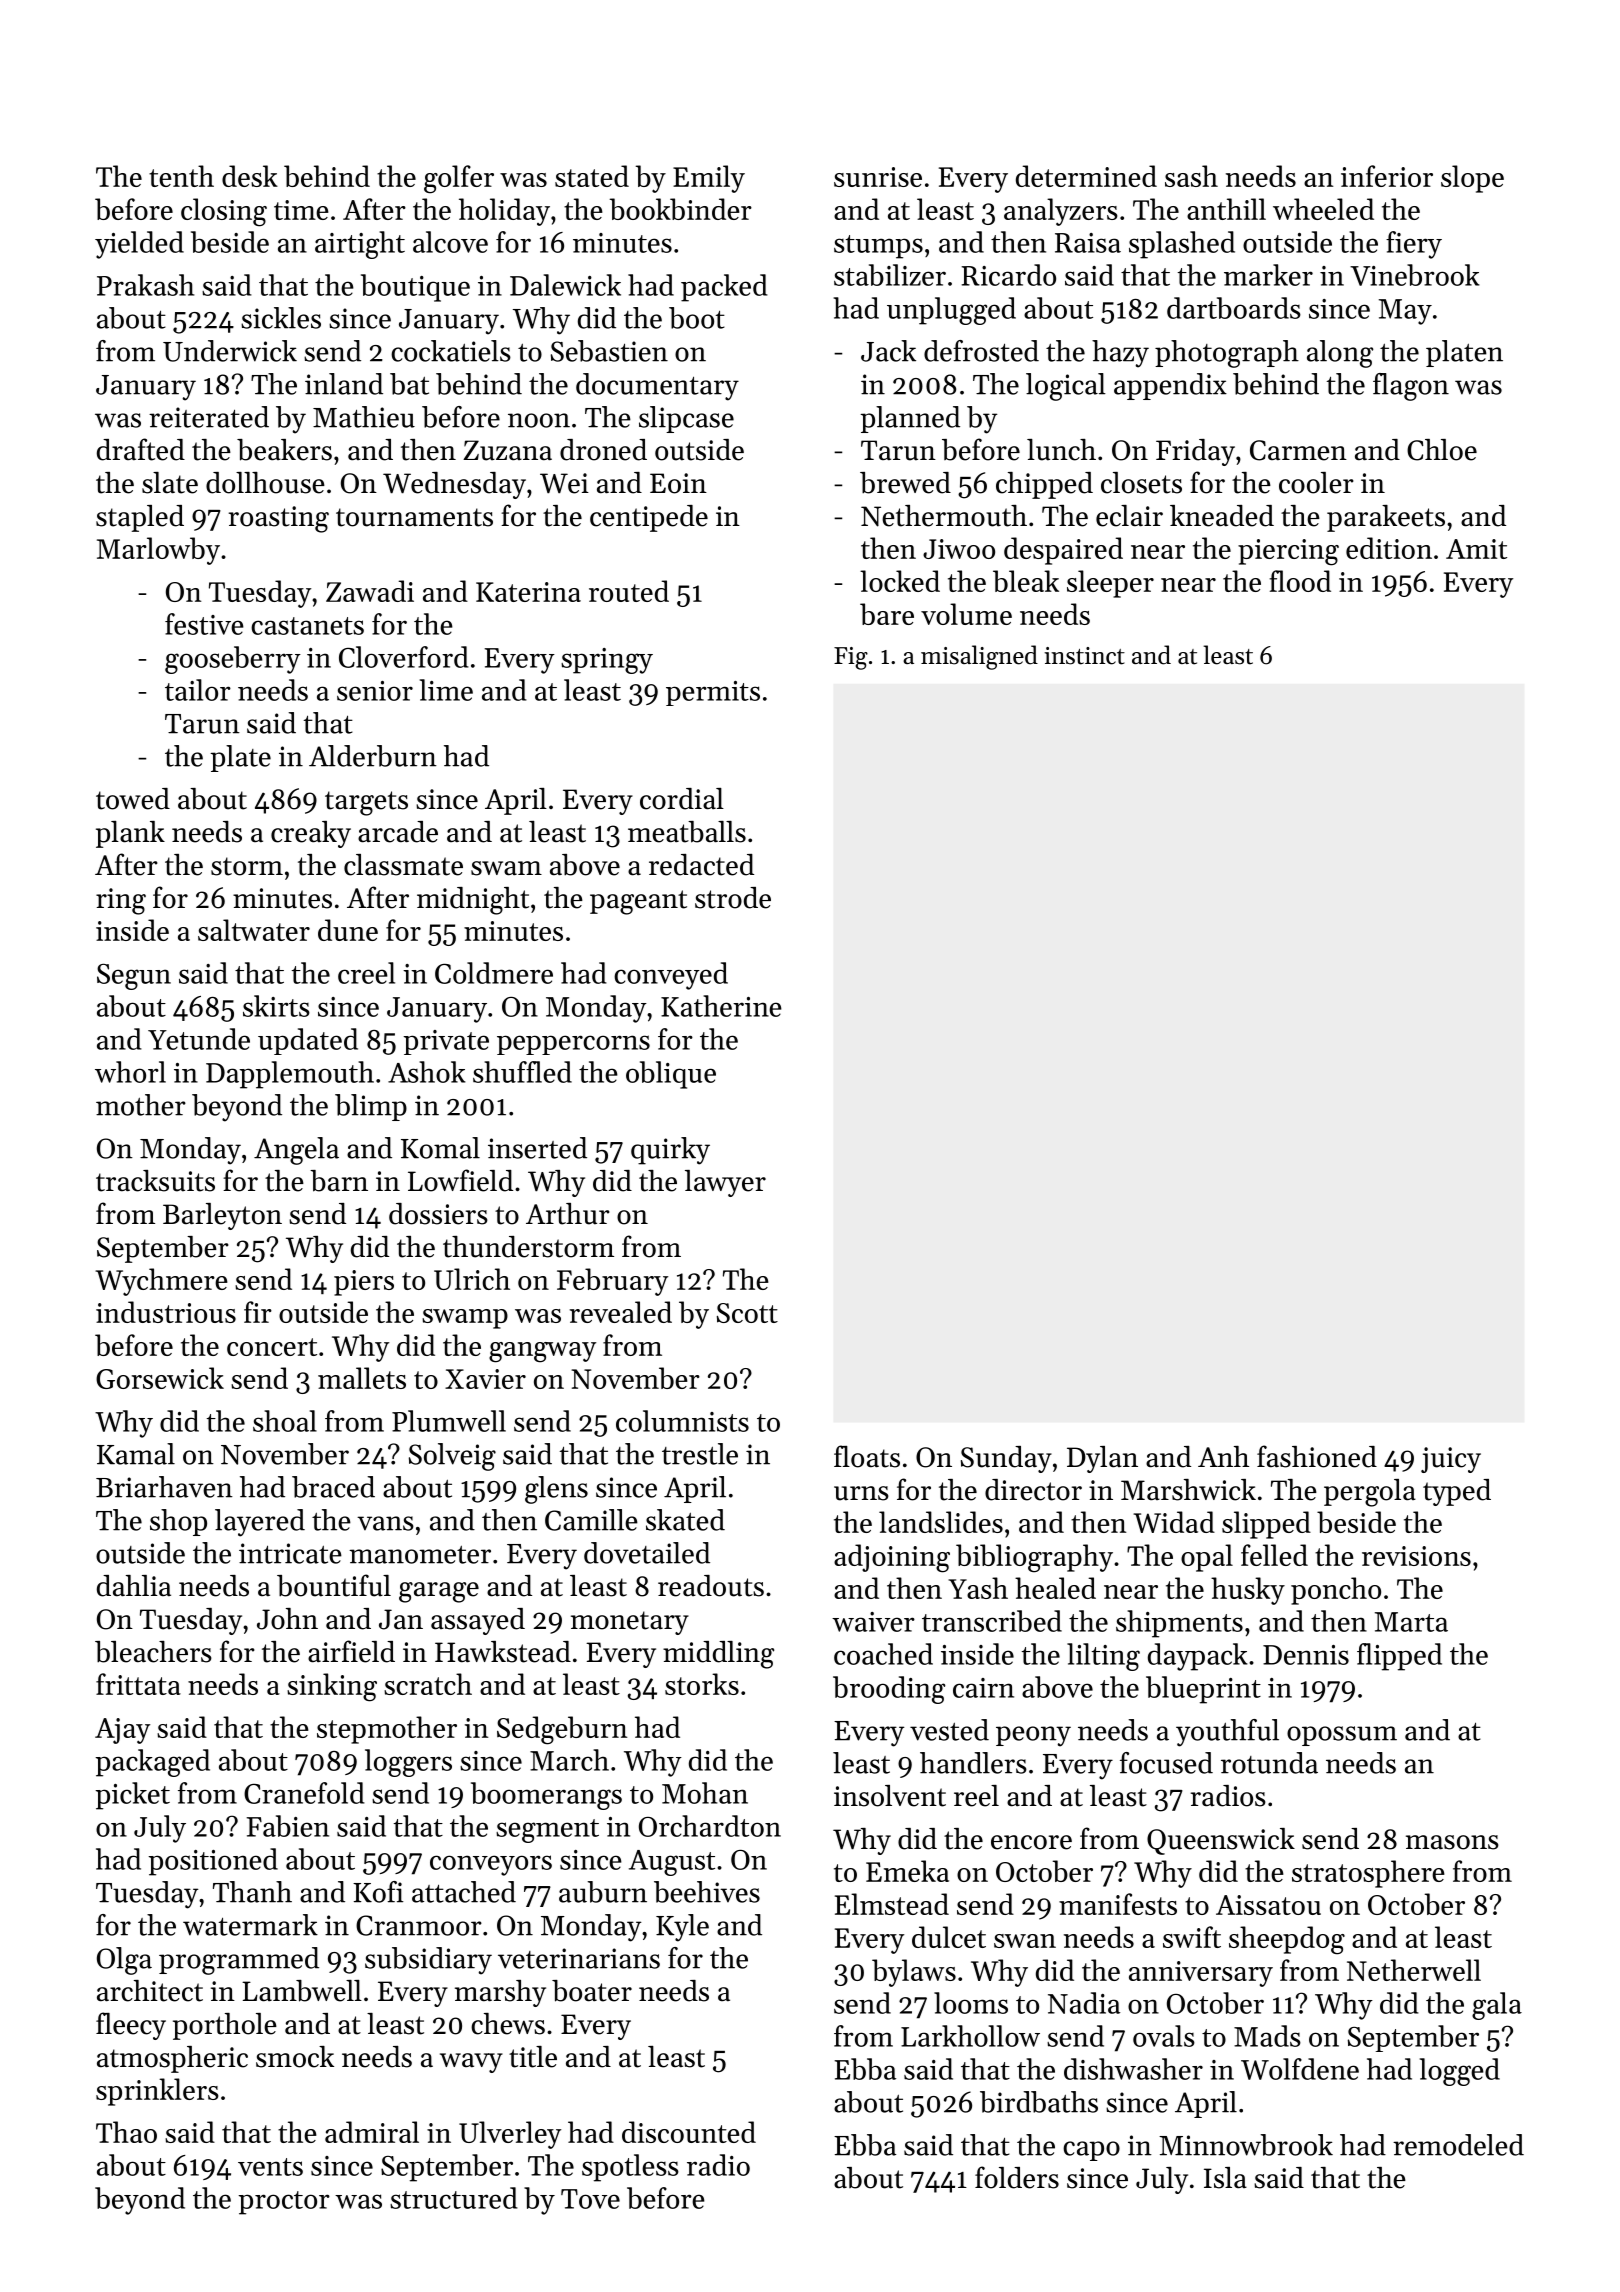 The image size is (1620, 2292). Describe the element at coordinates (1195, 452) in the screenshot. I see `Friday` at that location.
